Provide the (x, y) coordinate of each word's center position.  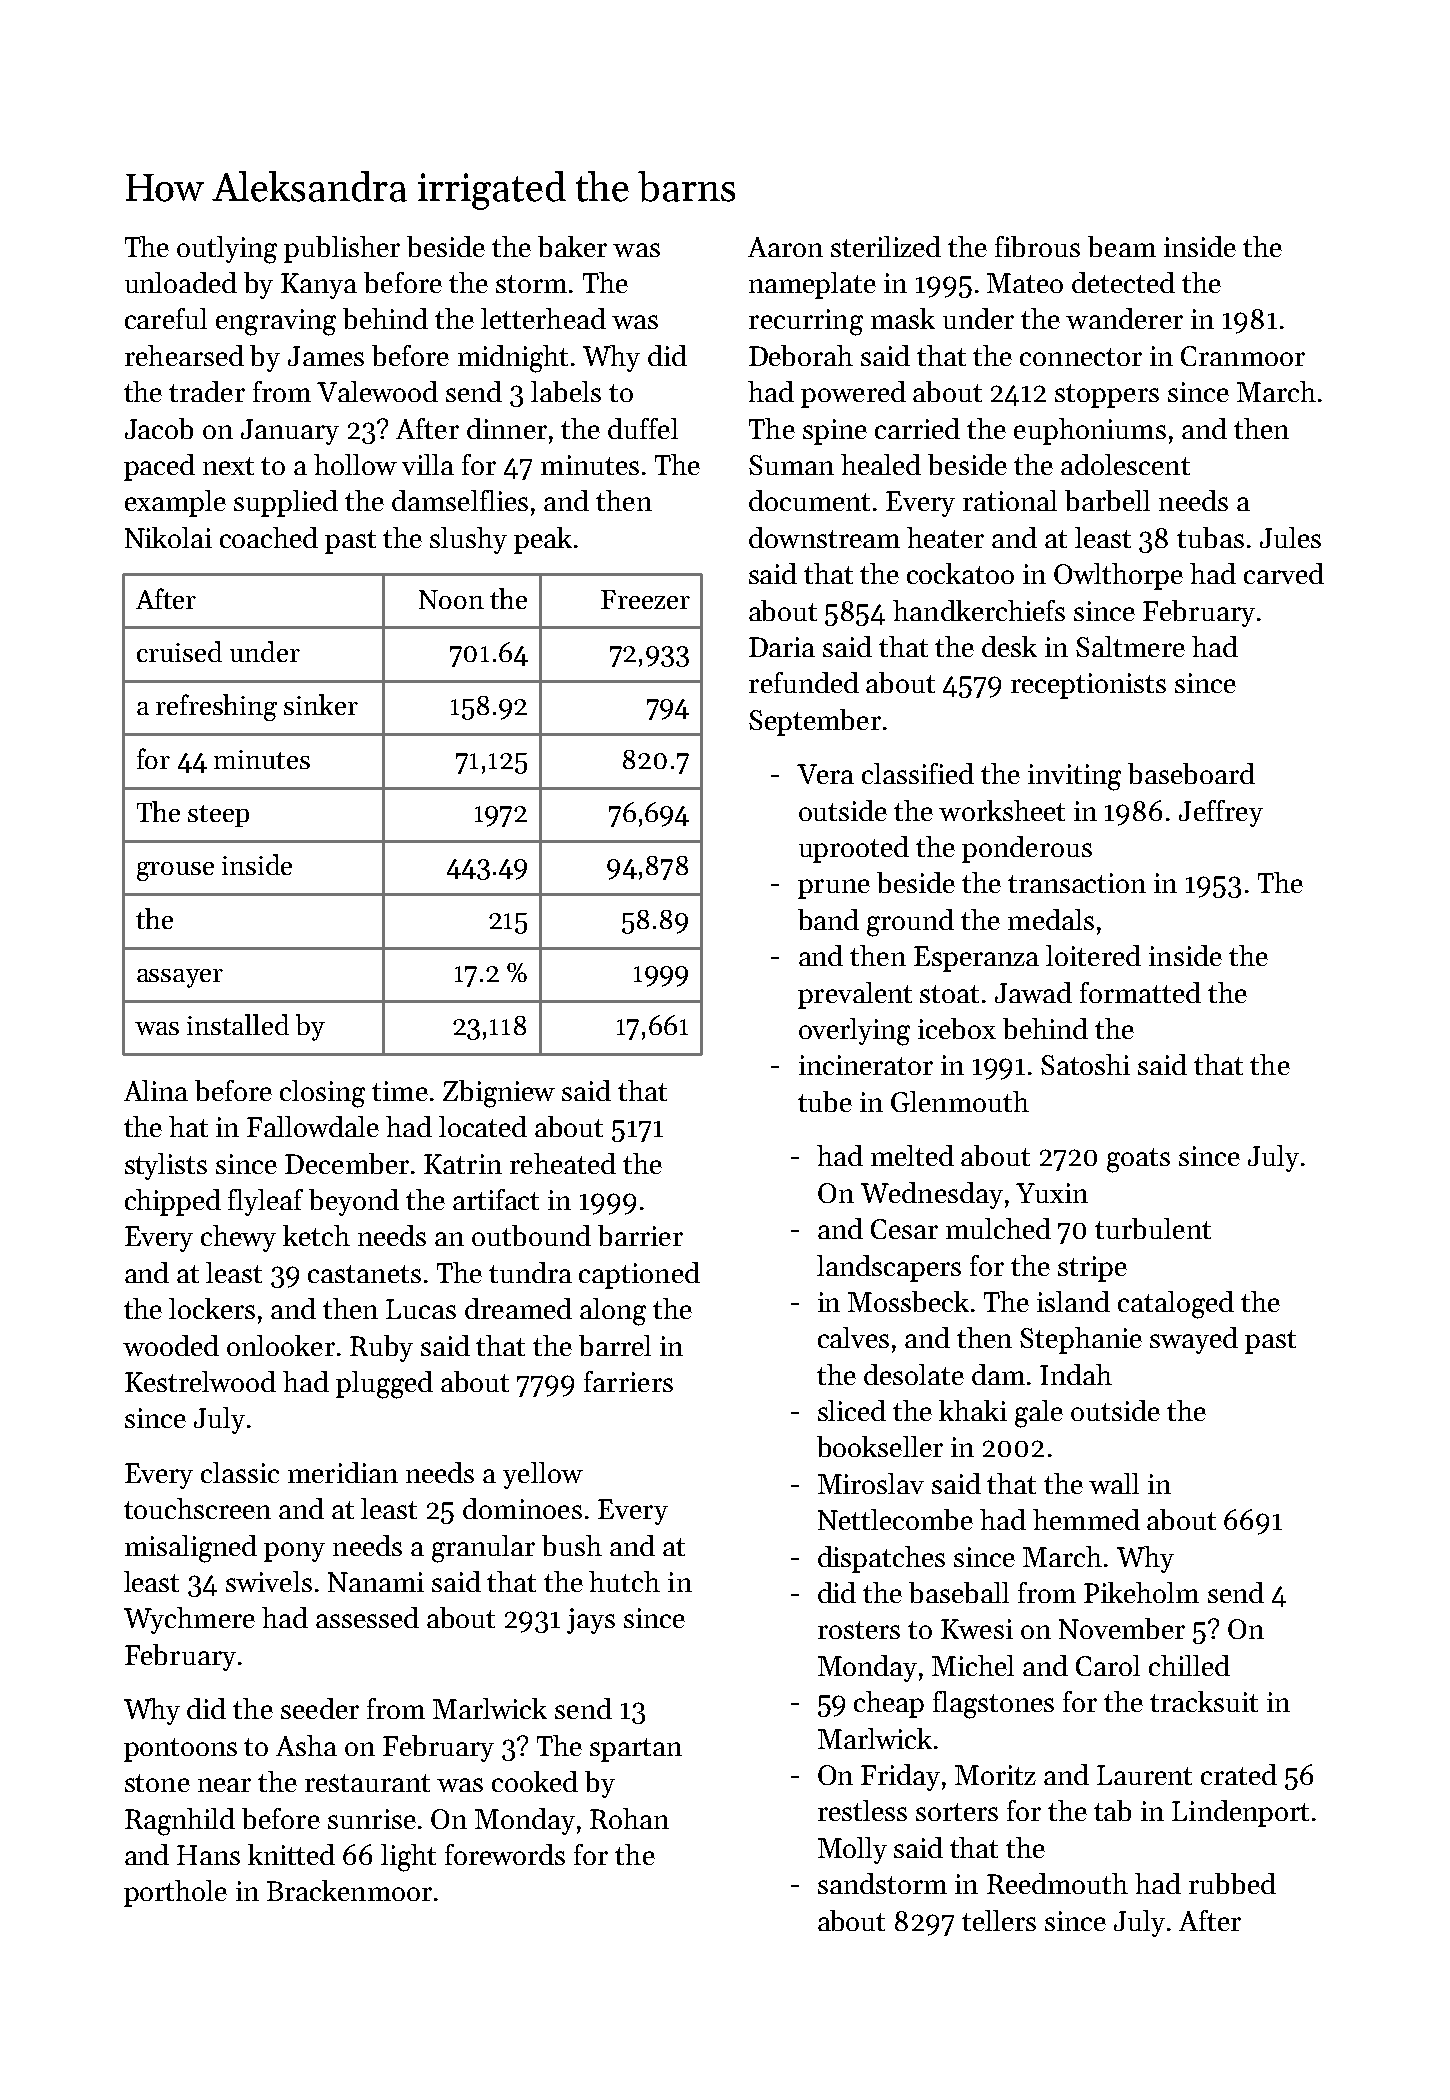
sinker (321, 704)
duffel (643, 428)
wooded (171, 1345)
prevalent (855, 995)
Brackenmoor (349, 1890)
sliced (852, 1410)
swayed (1194, 1340)
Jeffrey (1221, 813)
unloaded (181, 282)
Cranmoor (1243, 356)
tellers (999, 1920)
